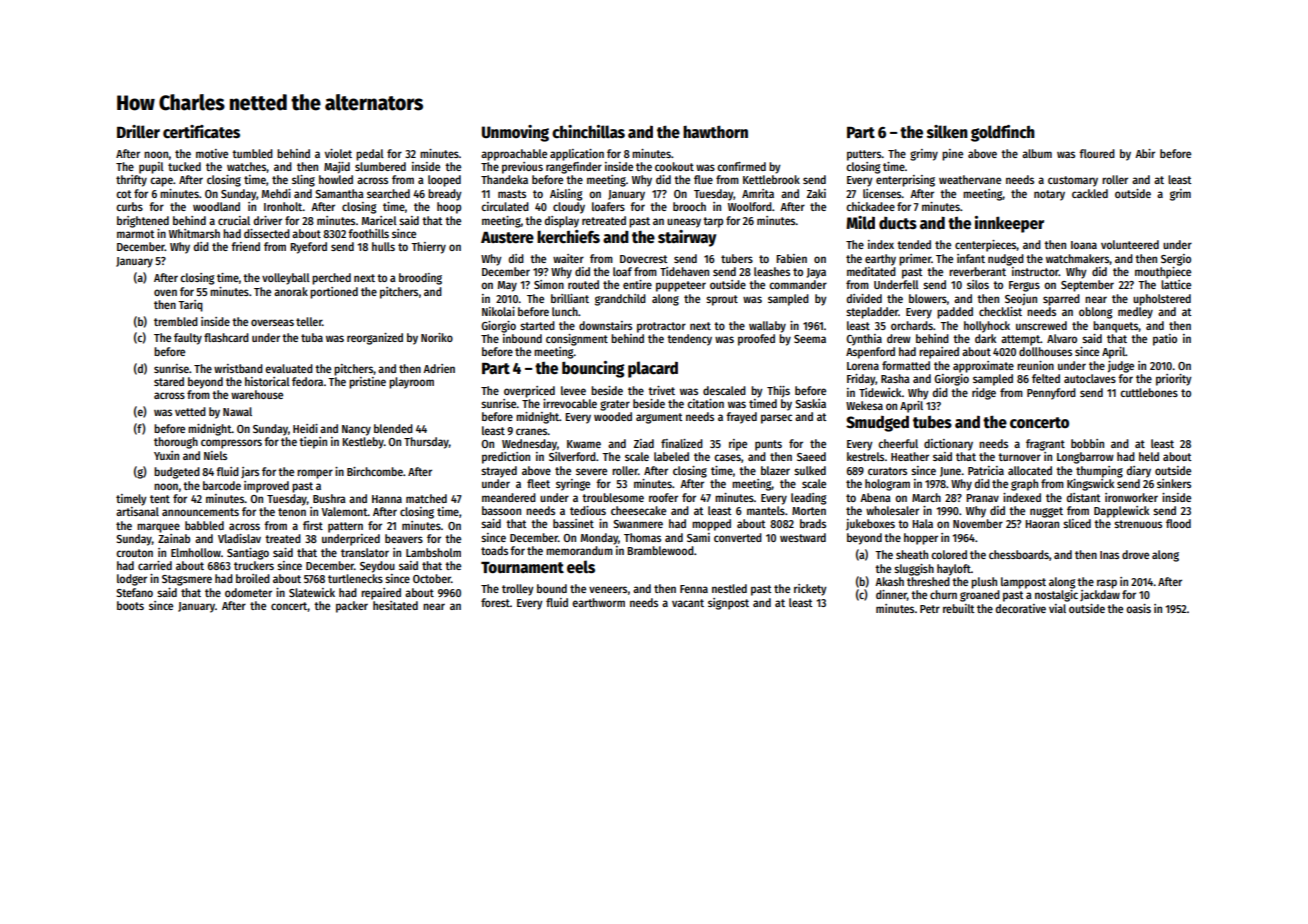 The image size is (1308, 924). I want to click on volunteered, so click(1130, 244).
